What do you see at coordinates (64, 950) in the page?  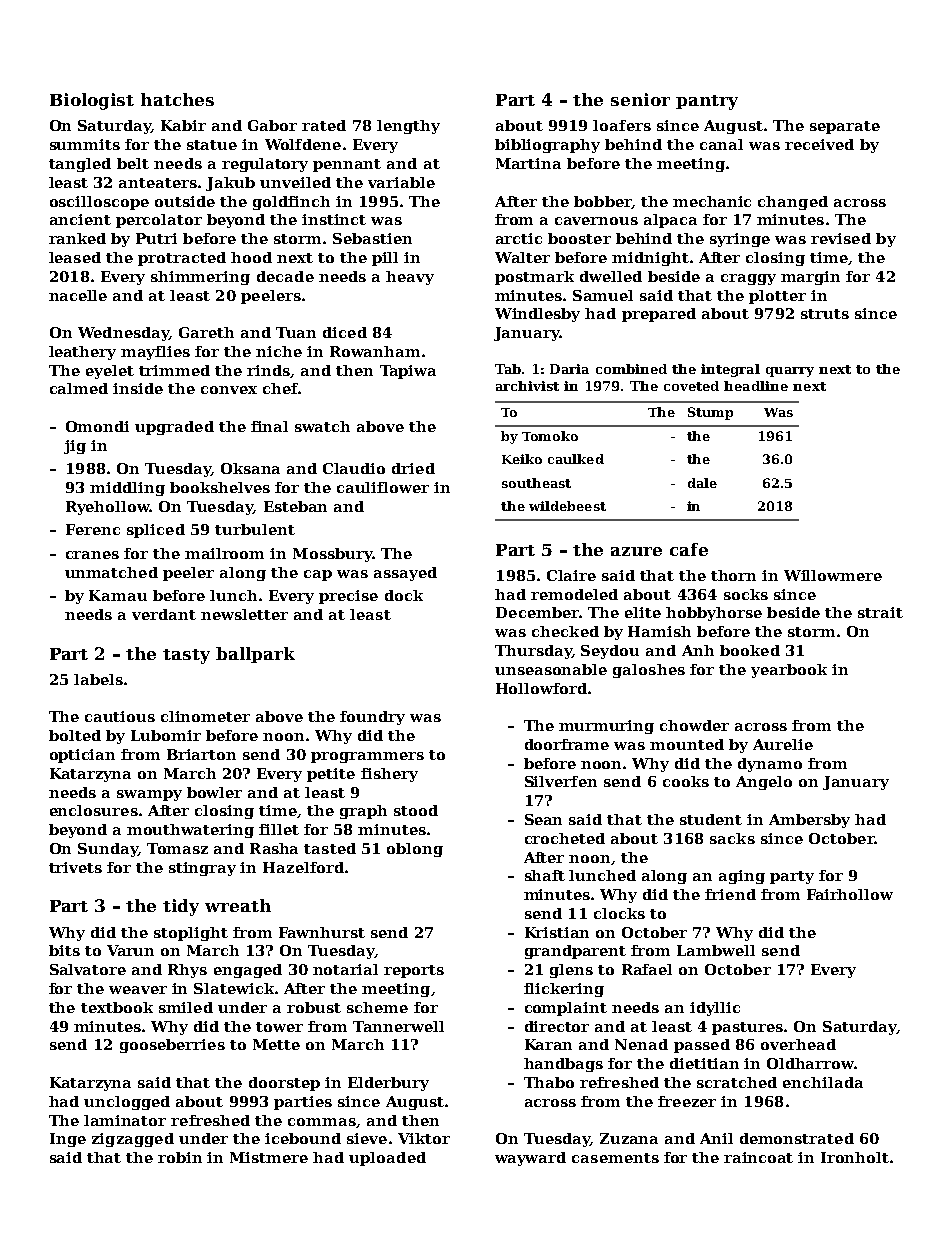 I see `bits` at bounding box center [64, 950].
